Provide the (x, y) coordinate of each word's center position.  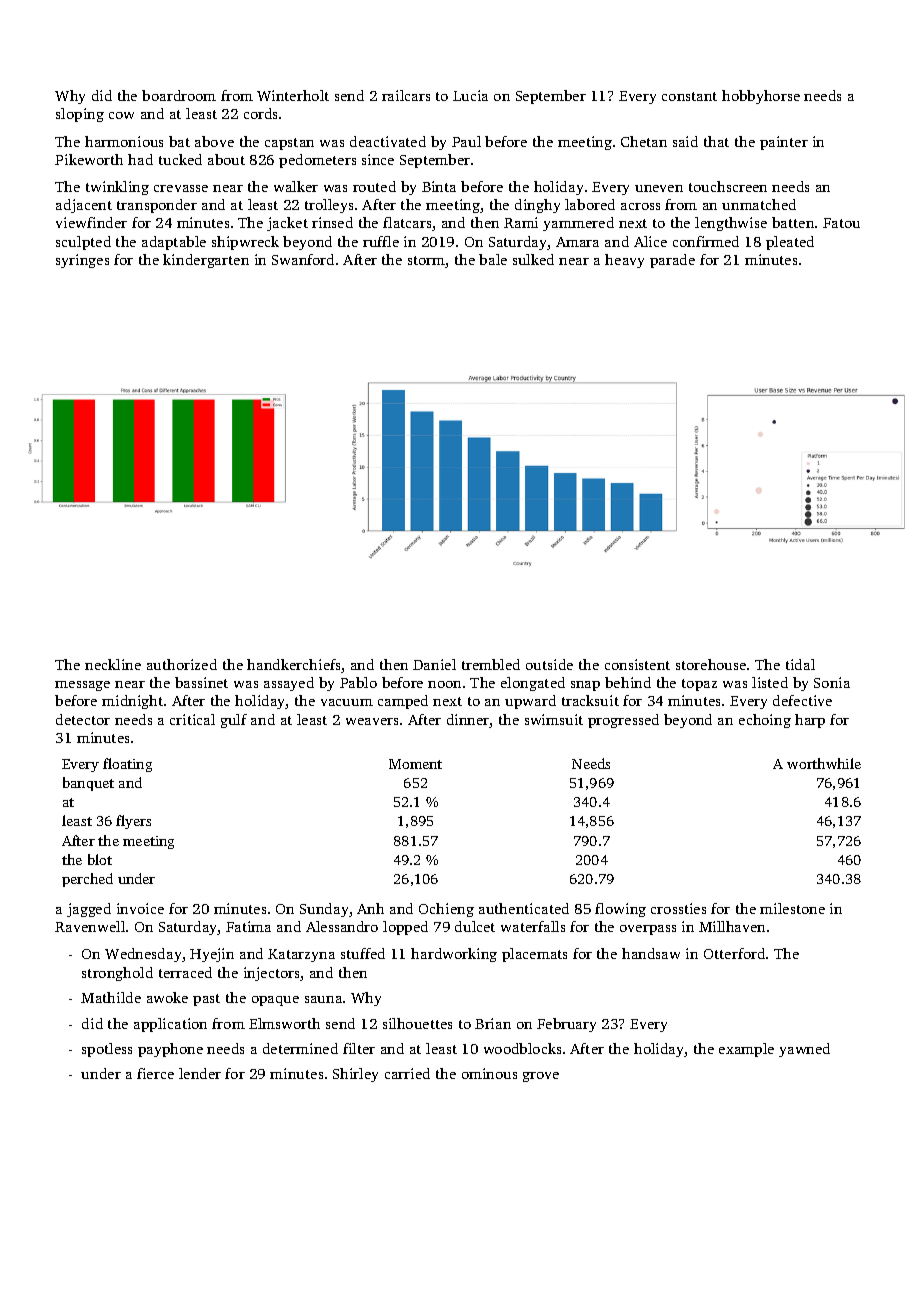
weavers (372, 721)
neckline (113, 664)
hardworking (454, 955)
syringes (82, 261)
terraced (185, 972)
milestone (792, 908)
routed (374, 186)
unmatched (759, 204)
